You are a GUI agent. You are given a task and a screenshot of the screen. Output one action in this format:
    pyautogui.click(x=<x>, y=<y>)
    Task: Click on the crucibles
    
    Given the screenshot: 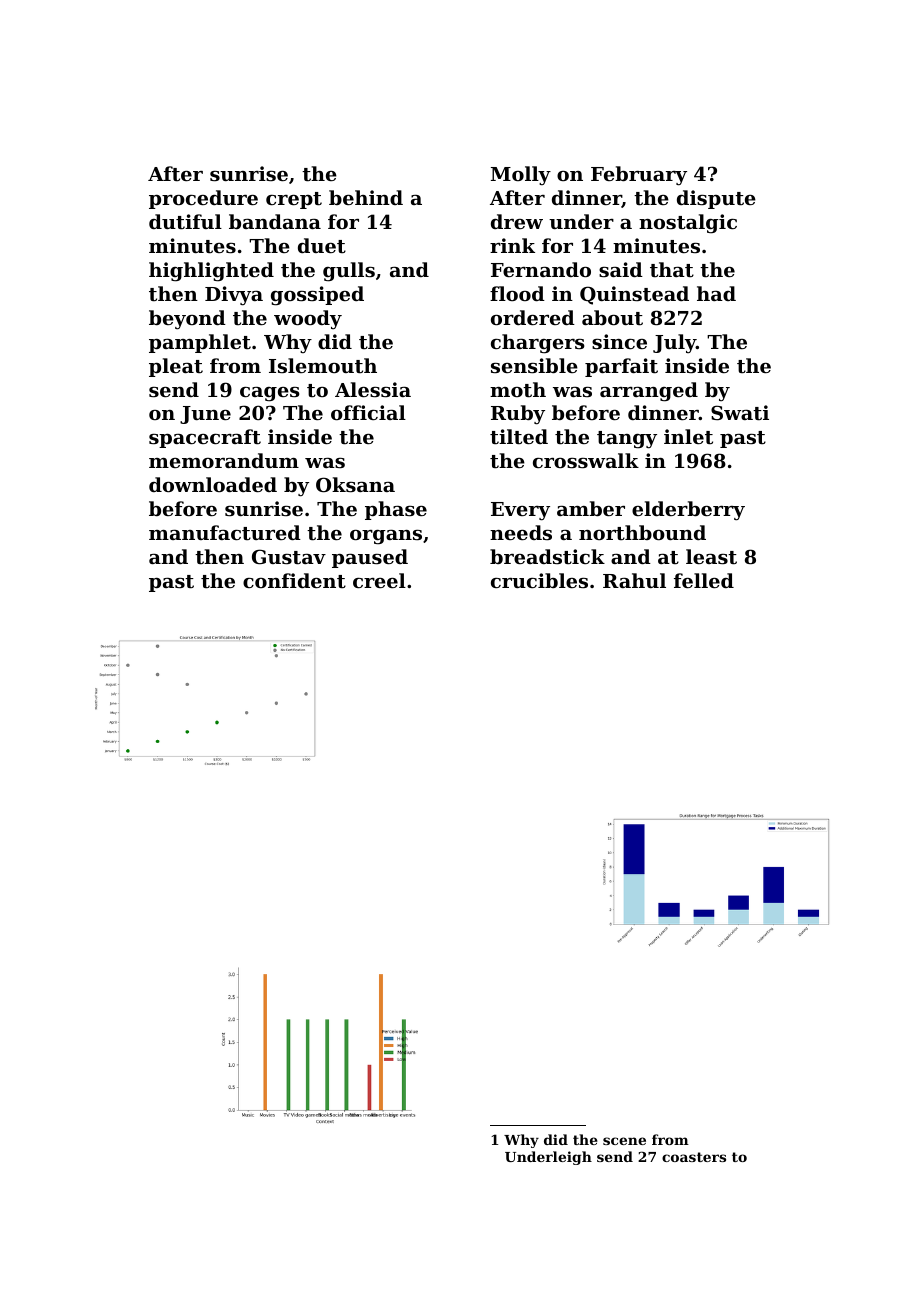 What is the action you would take?
    pyautogui.click(x=539, y=580)
